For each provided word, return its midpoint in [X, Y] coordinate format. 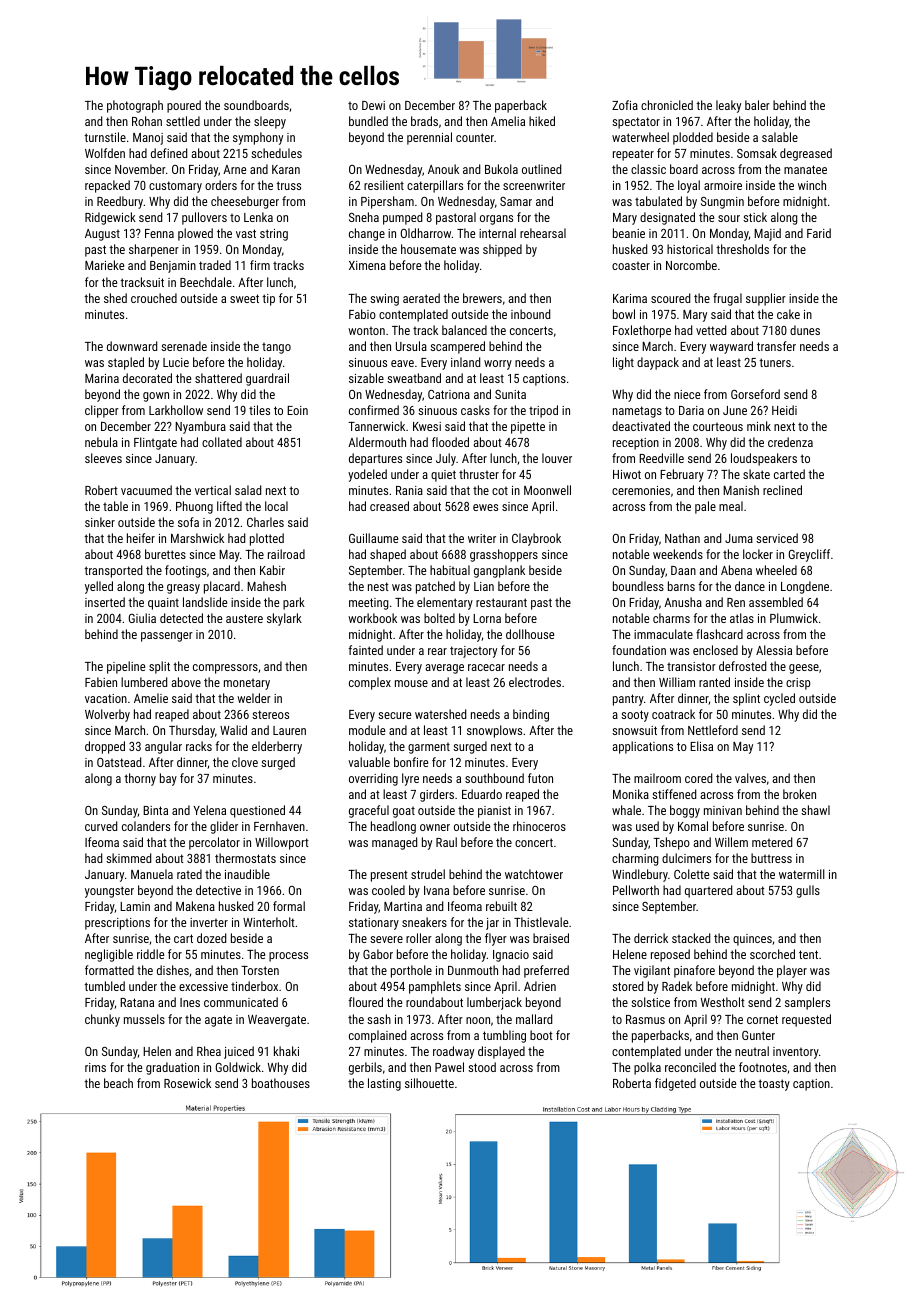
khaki [286, 1051]
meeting [369, 604]
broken [799, 794]
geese [804, 669]
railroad [286, 554]
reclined [782, 490]
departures [375, 459]
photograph [135, 106]
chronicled [667, 105]
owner [435, 827]
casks [475, 410]
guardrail [267, 379]
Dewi [373, 105]
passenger [167, 637]
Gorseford [755, 394]
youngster [109, 892]
